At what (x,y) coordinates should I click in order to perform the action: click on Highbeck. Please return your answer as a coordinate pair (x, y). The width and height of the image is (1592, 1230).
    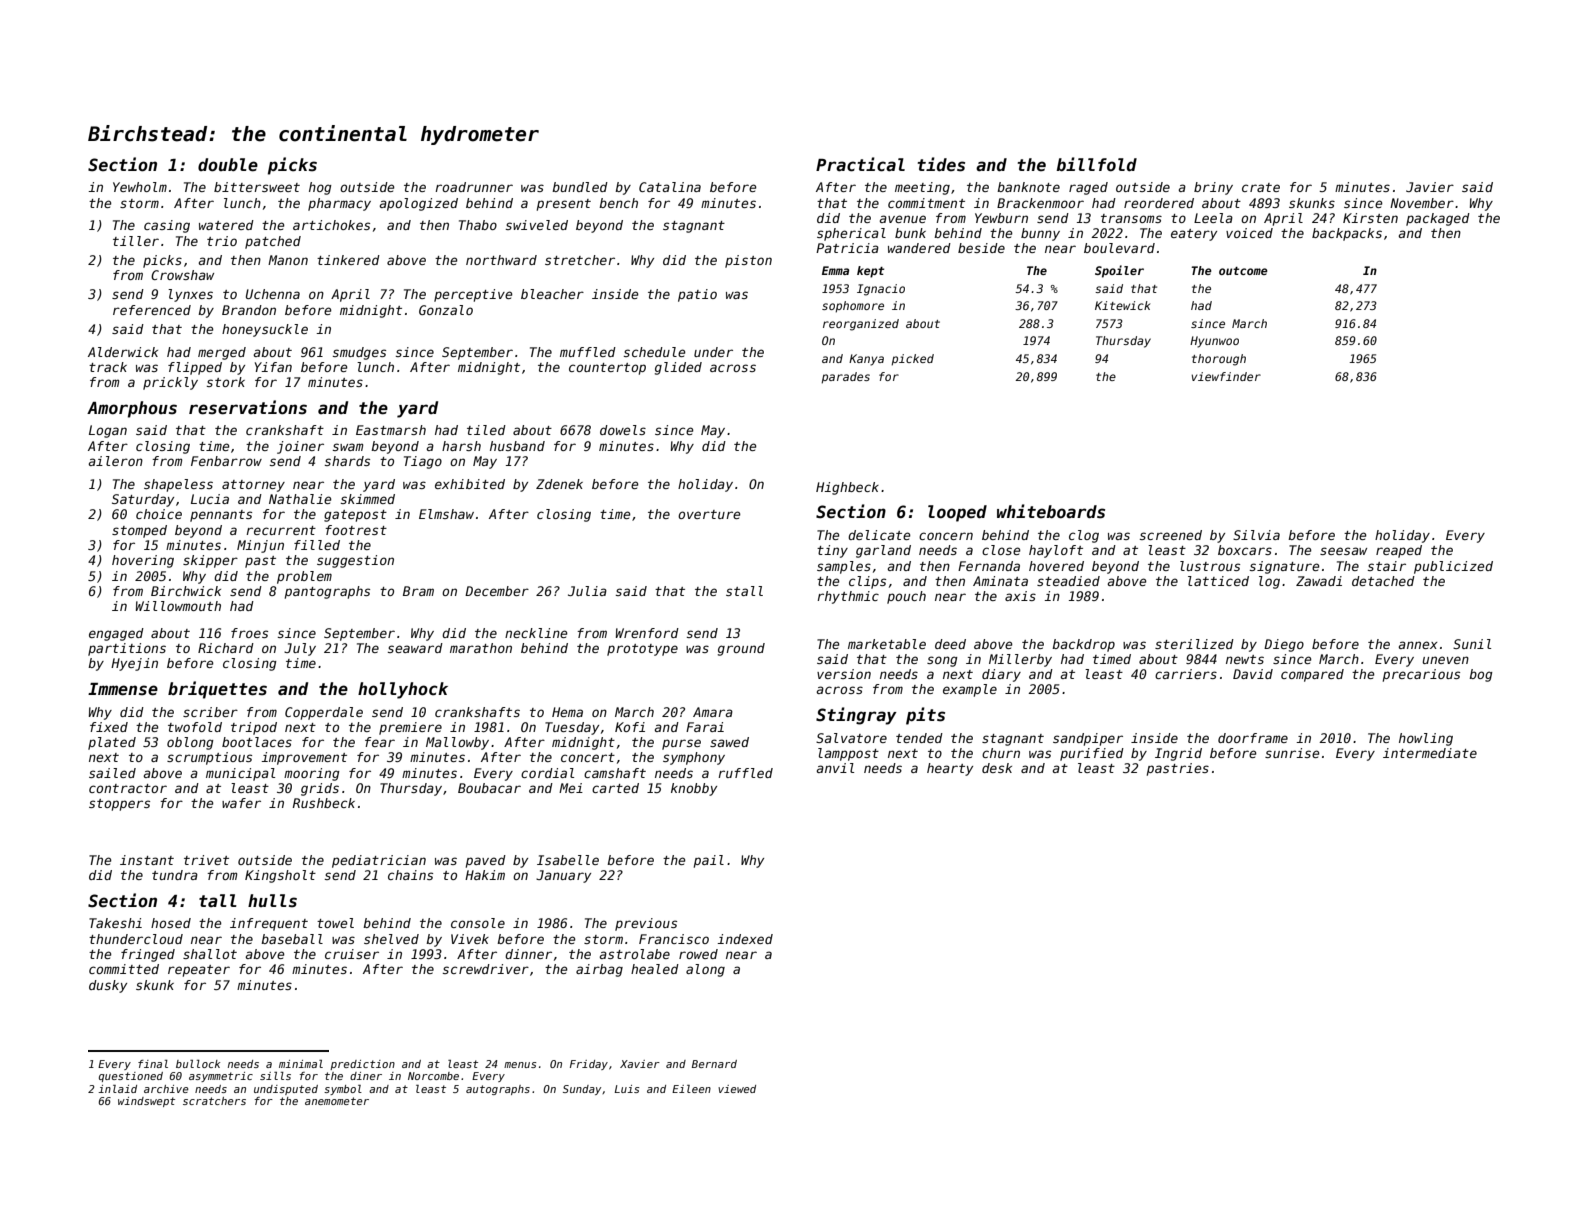
    Looking at the image, I should click on (847, 488).
